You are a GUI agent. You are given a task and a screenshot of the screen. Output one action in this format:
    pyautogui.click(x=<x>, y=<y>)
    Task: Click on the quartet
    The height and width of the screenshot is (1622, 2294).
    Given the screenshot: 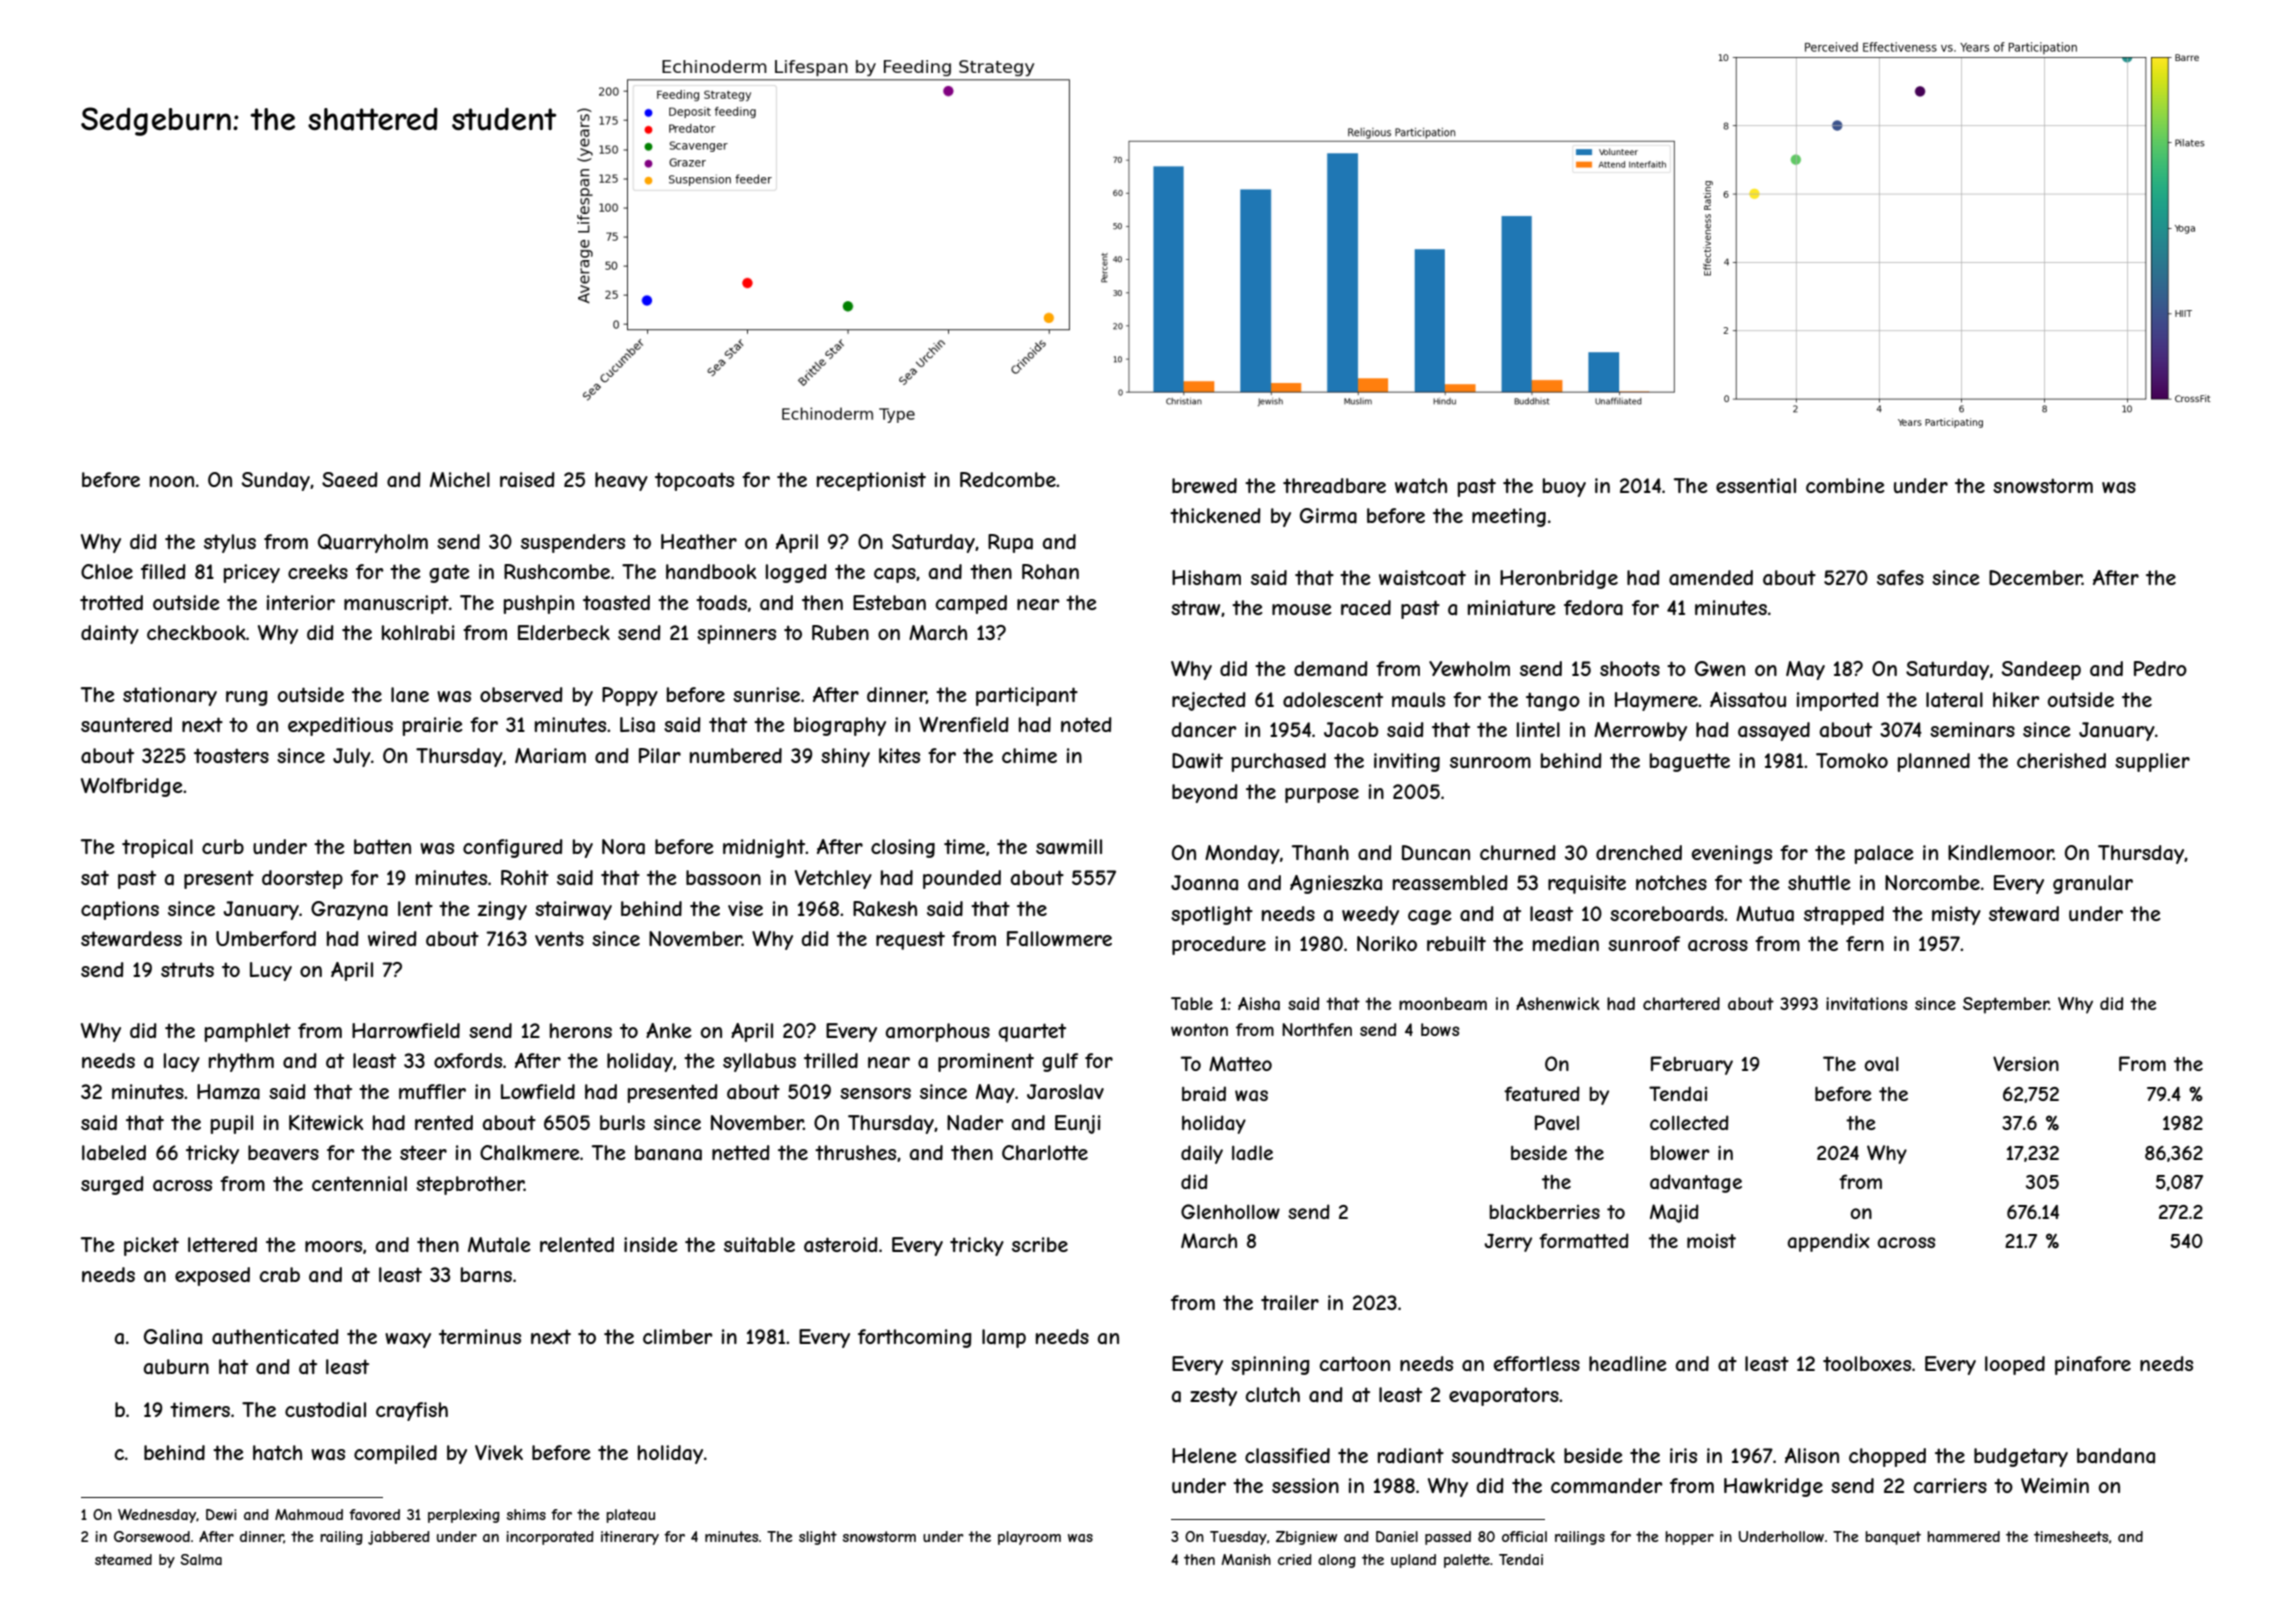 What is the action you would take?
    pyautogui.click(x=1032, y=1032)
